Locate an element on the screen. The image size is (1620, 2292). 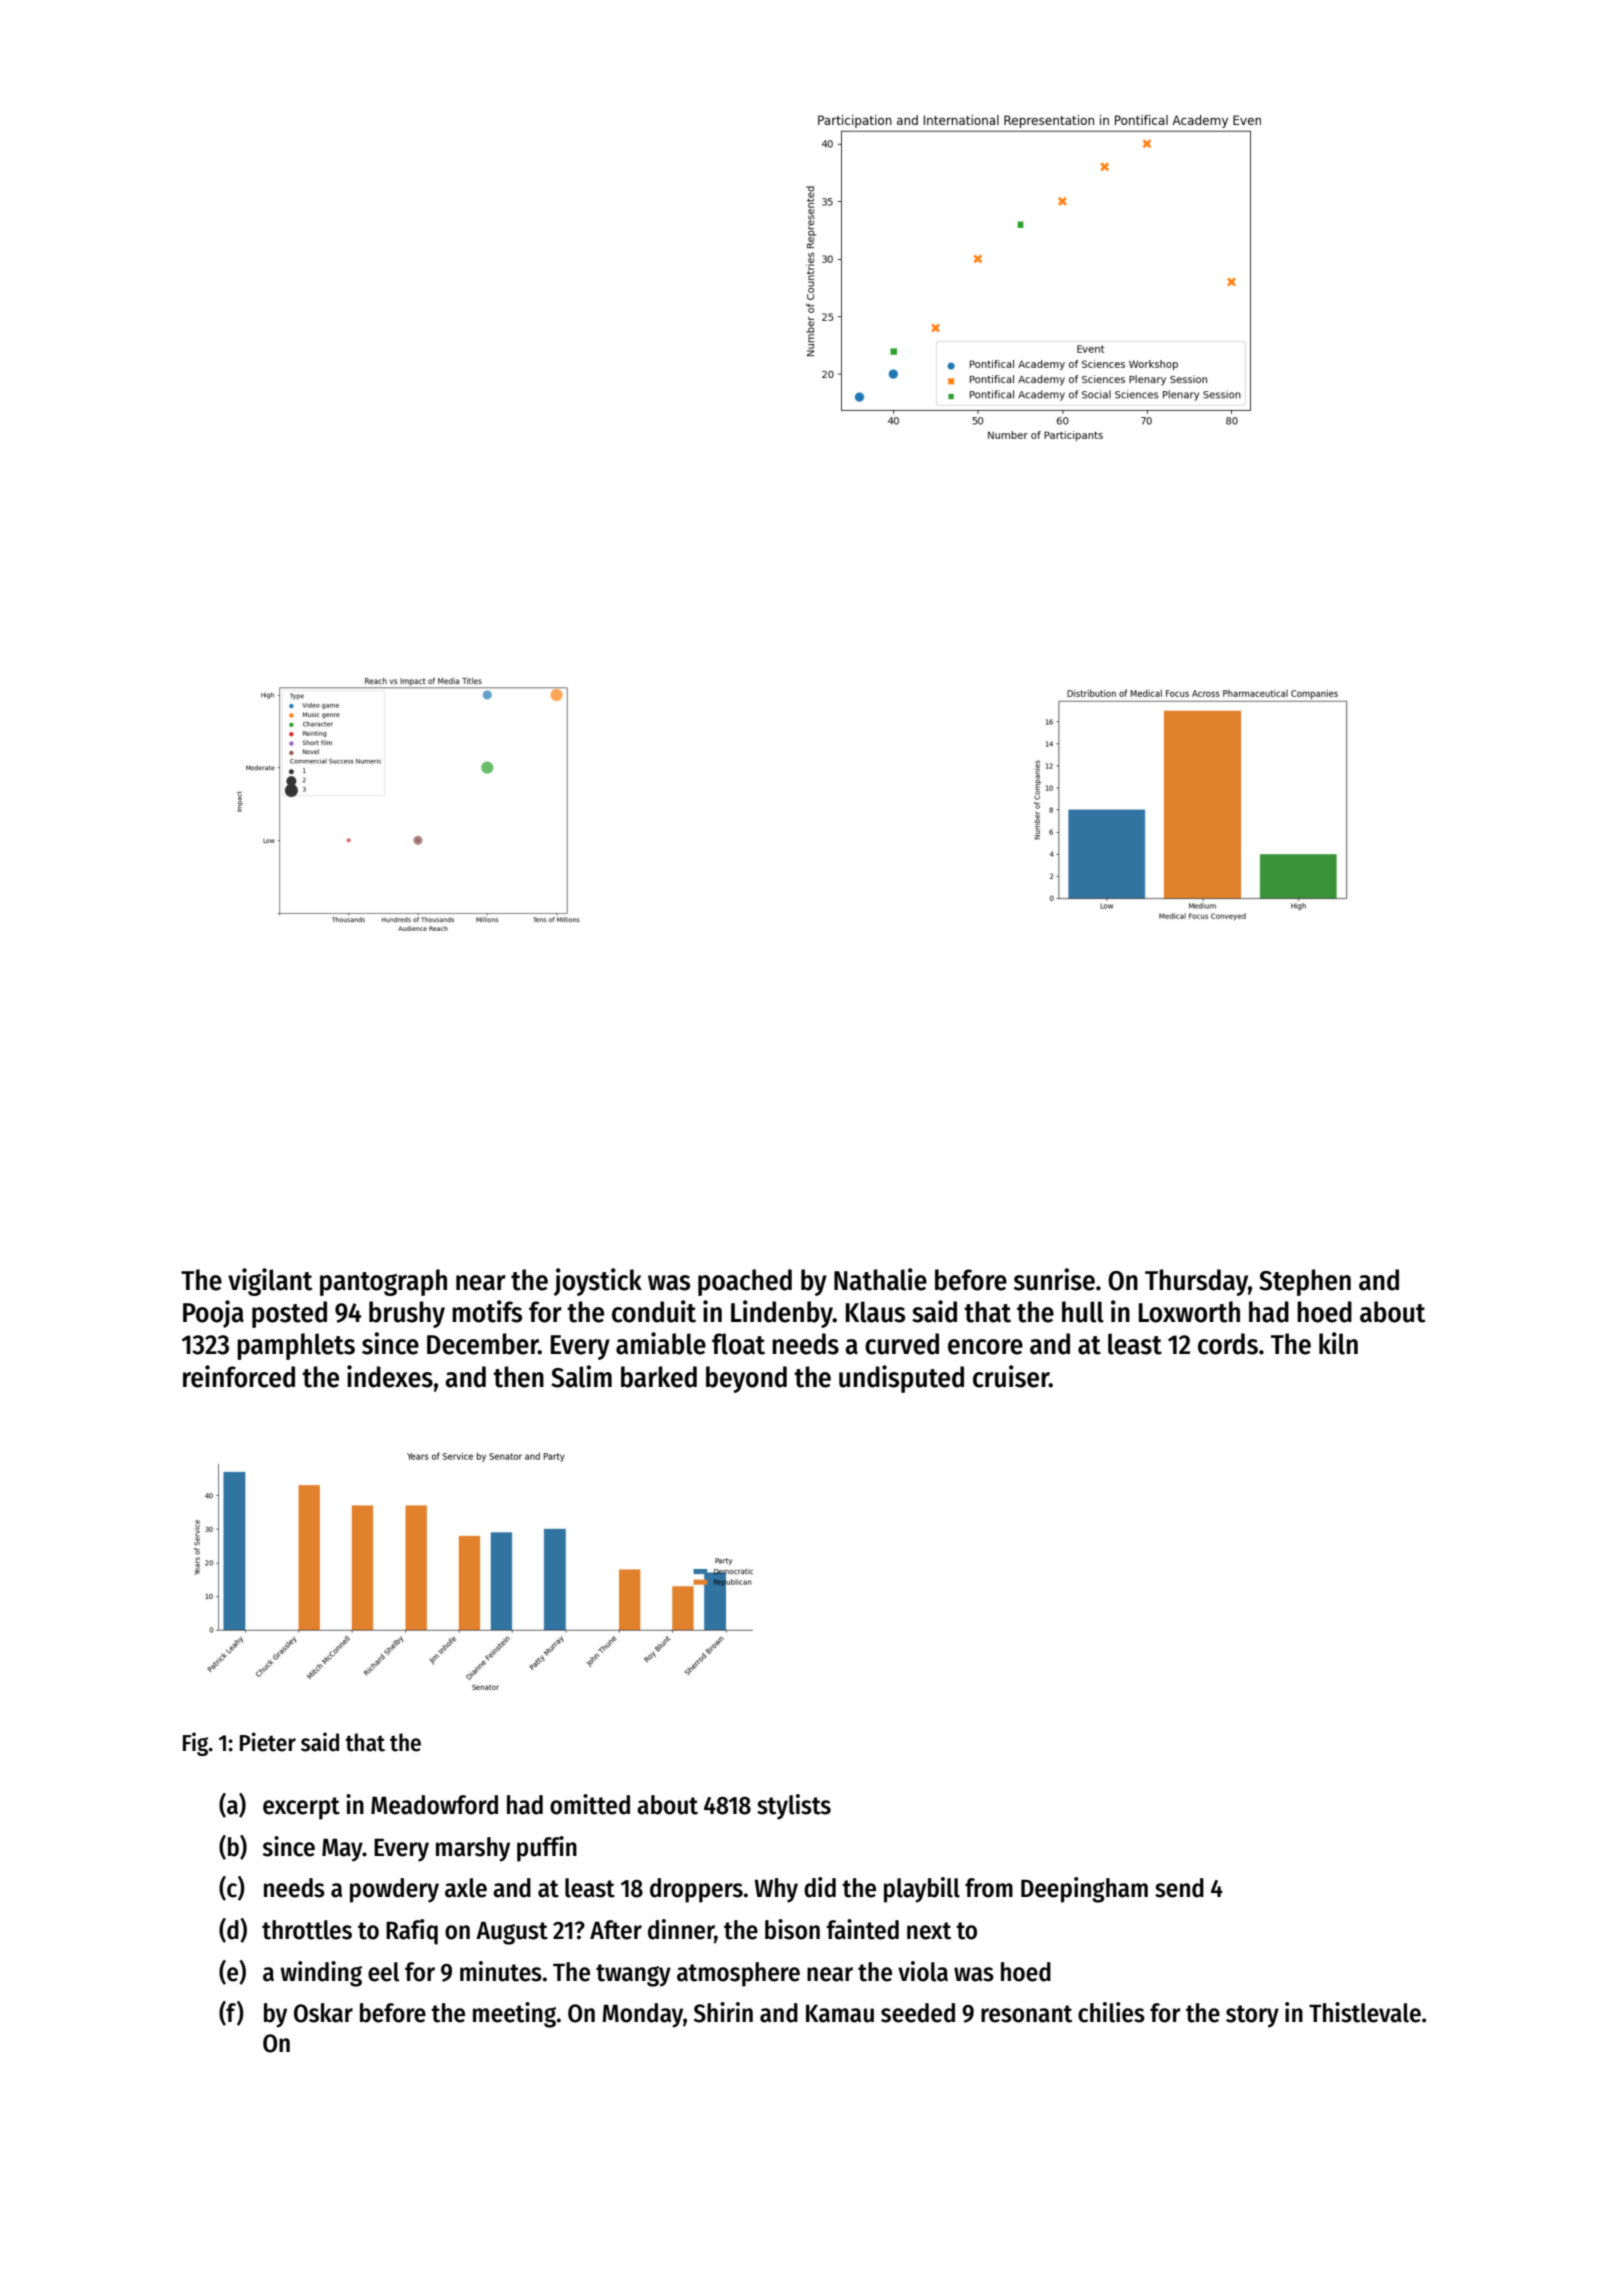
throttles is located at coordinates (307, 1930).
